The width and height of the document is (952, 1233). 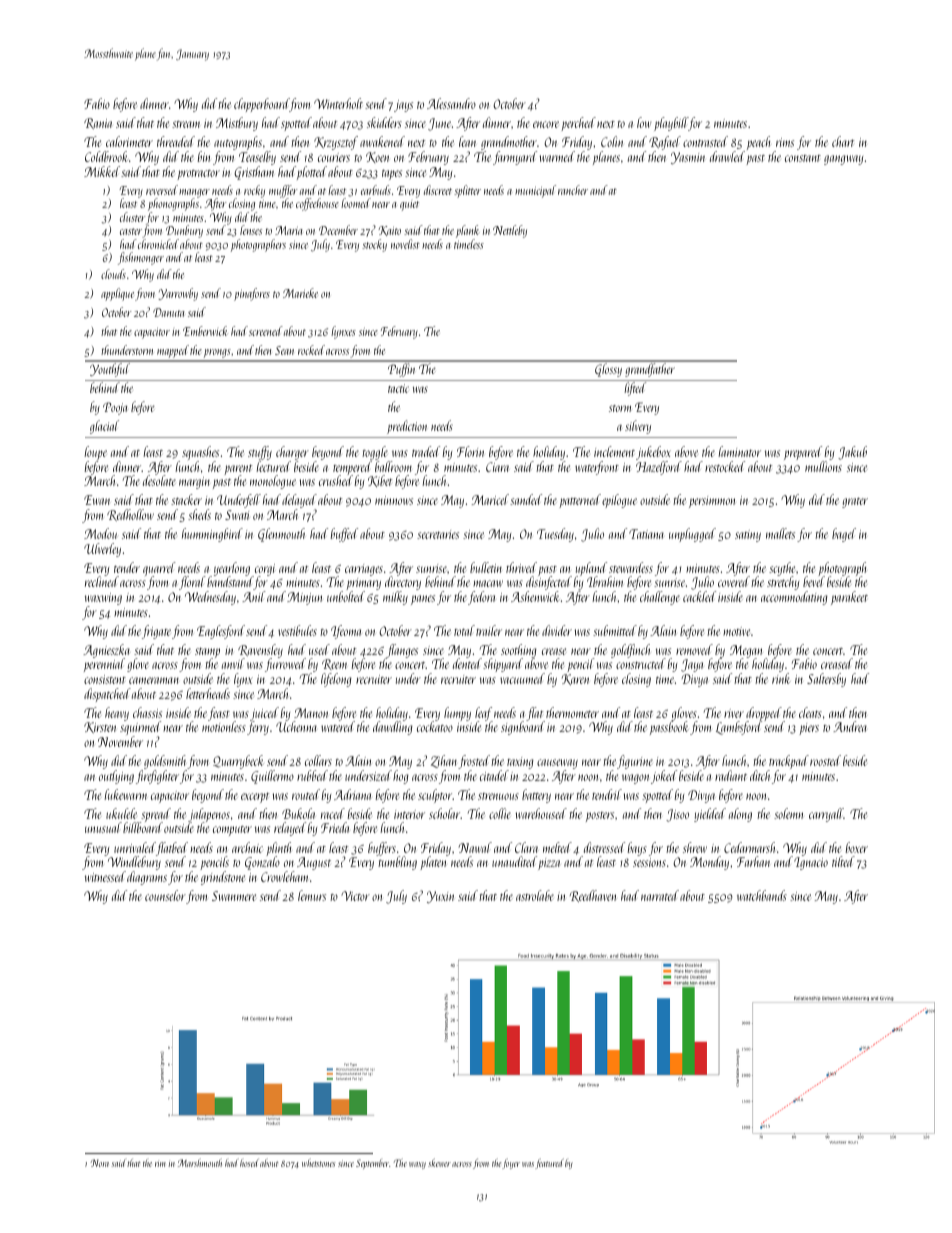 What do you see at coordinates (219, 714) in the document?
I see `feast` at bounding box center [219, 714].
